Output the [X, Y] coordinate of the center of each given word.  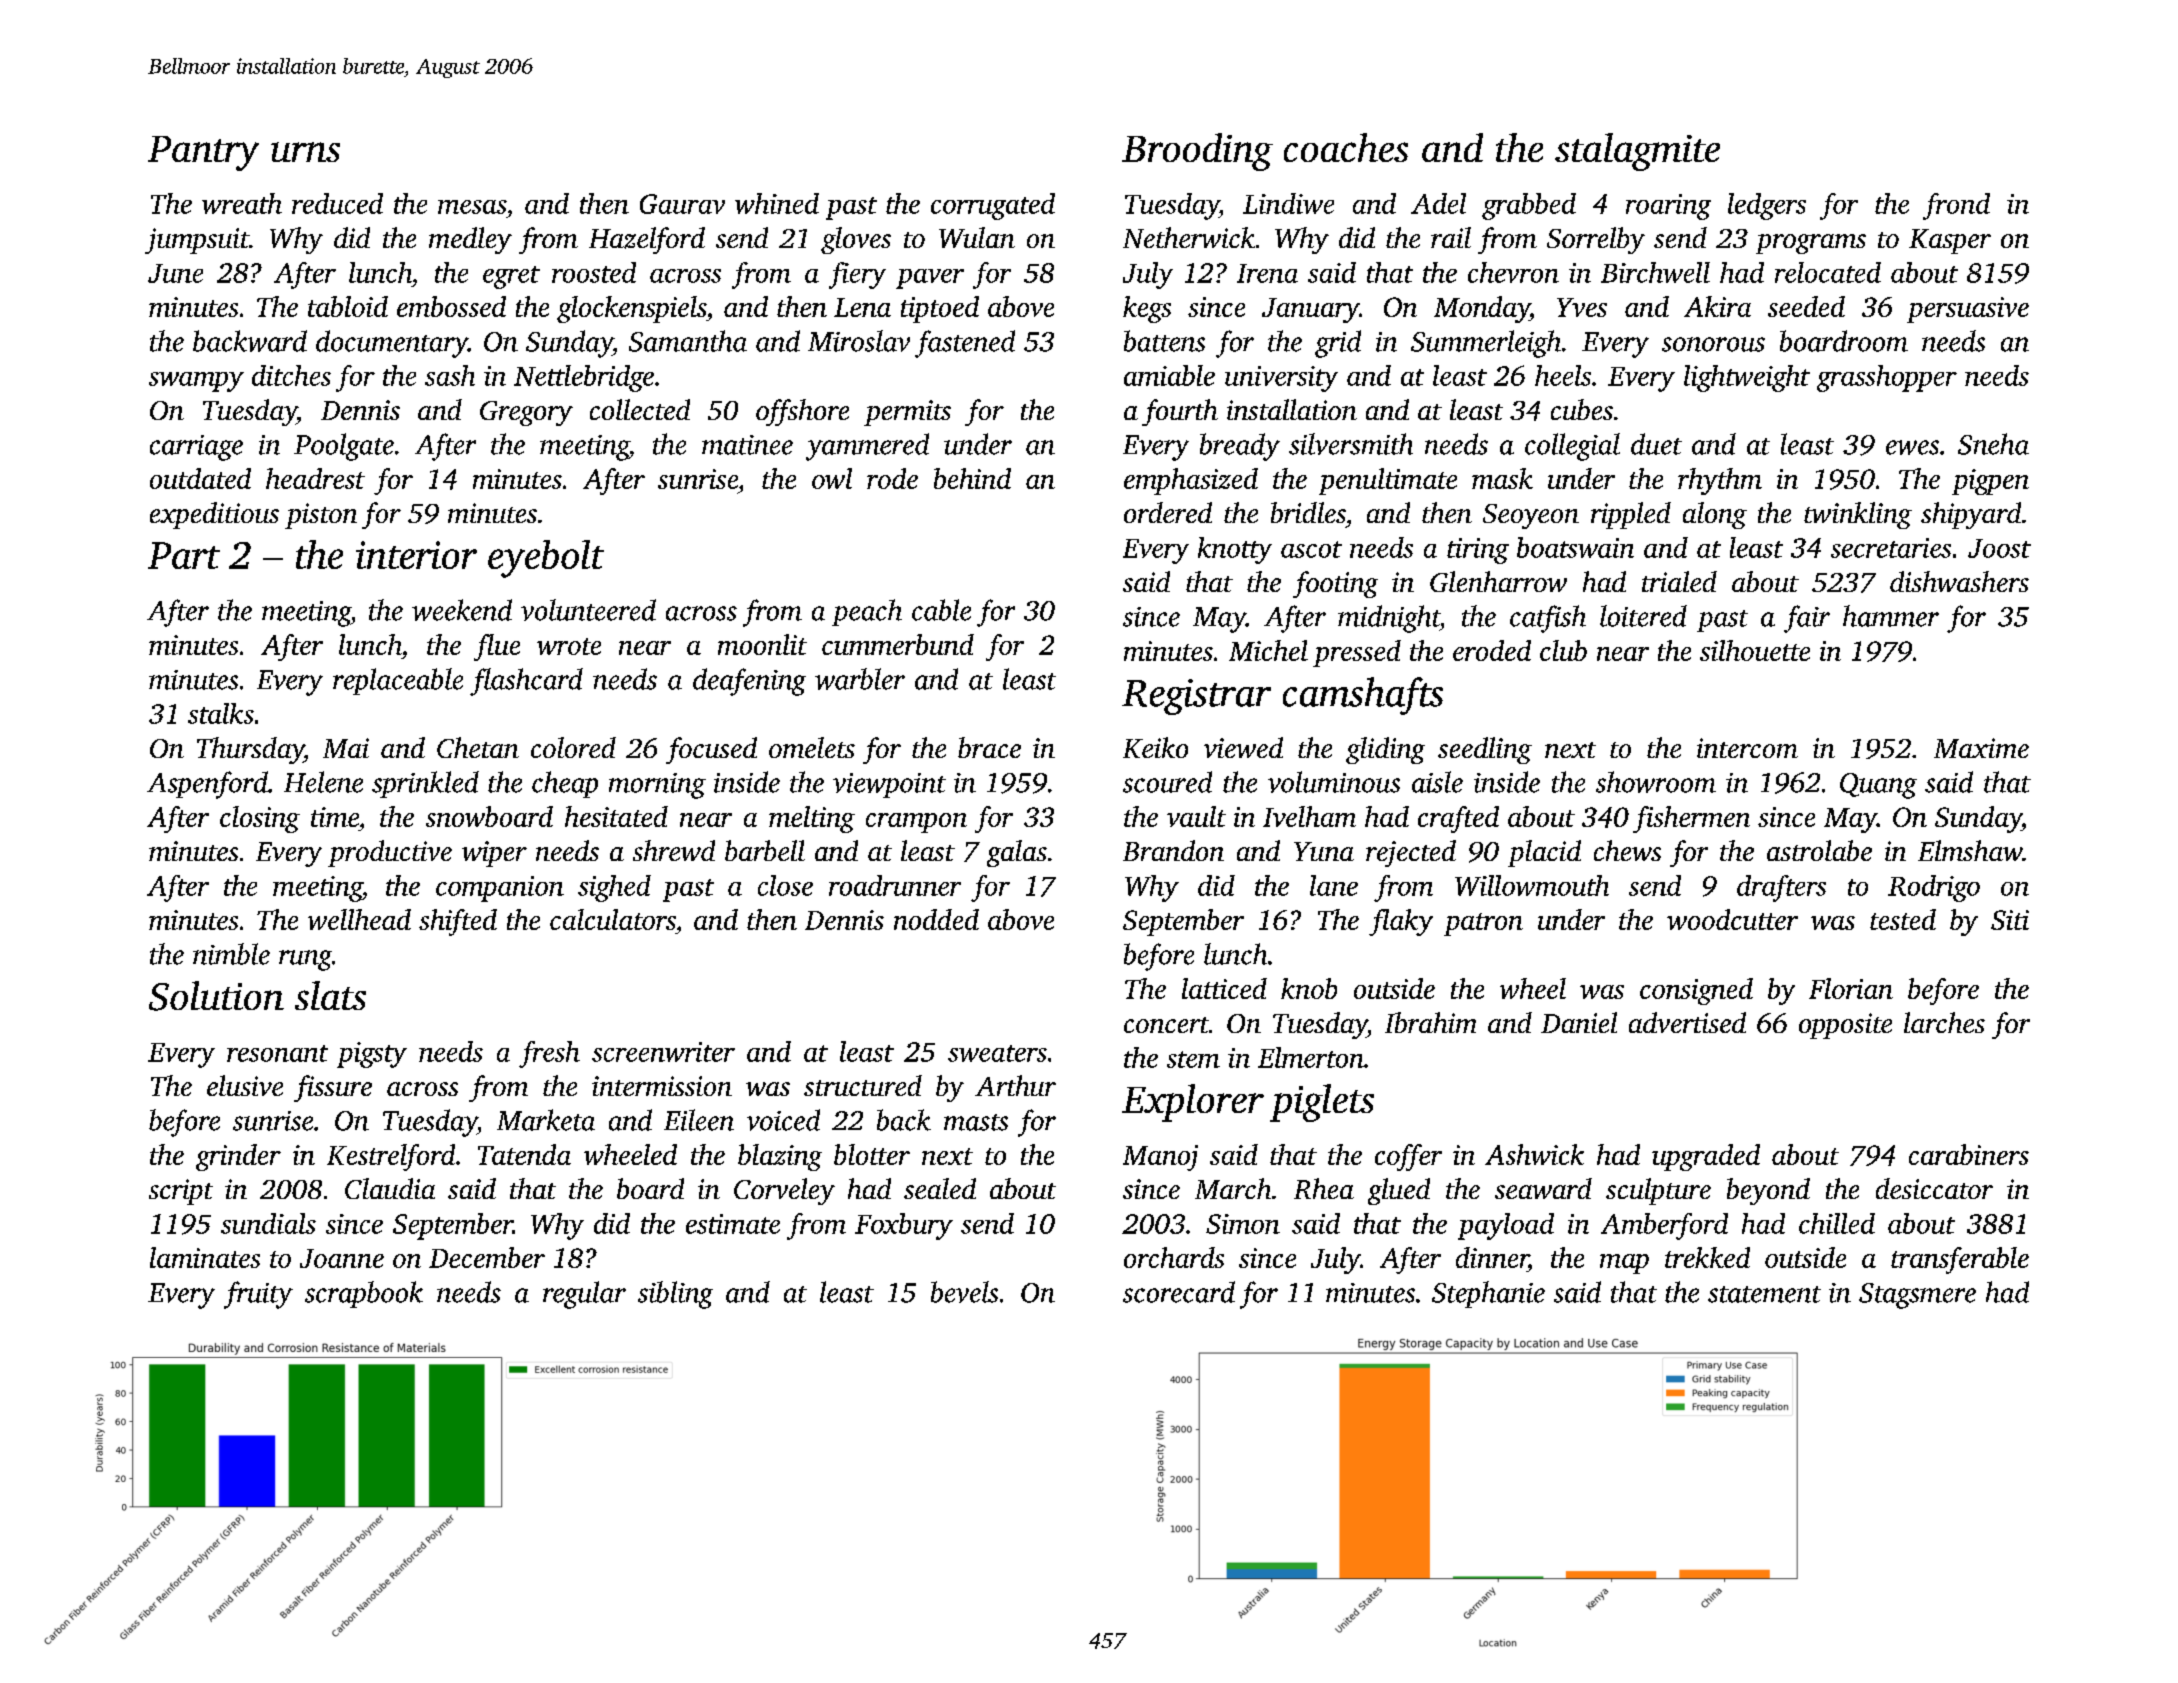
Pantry [203, 153]
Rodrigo [1934, 888]
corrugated [993, 206]
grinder [238, 1157]
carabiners [1969, 1154]
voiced [783, 1120]
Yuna [1324, 851]
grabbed [1529, 206]
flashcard [526, 682]
